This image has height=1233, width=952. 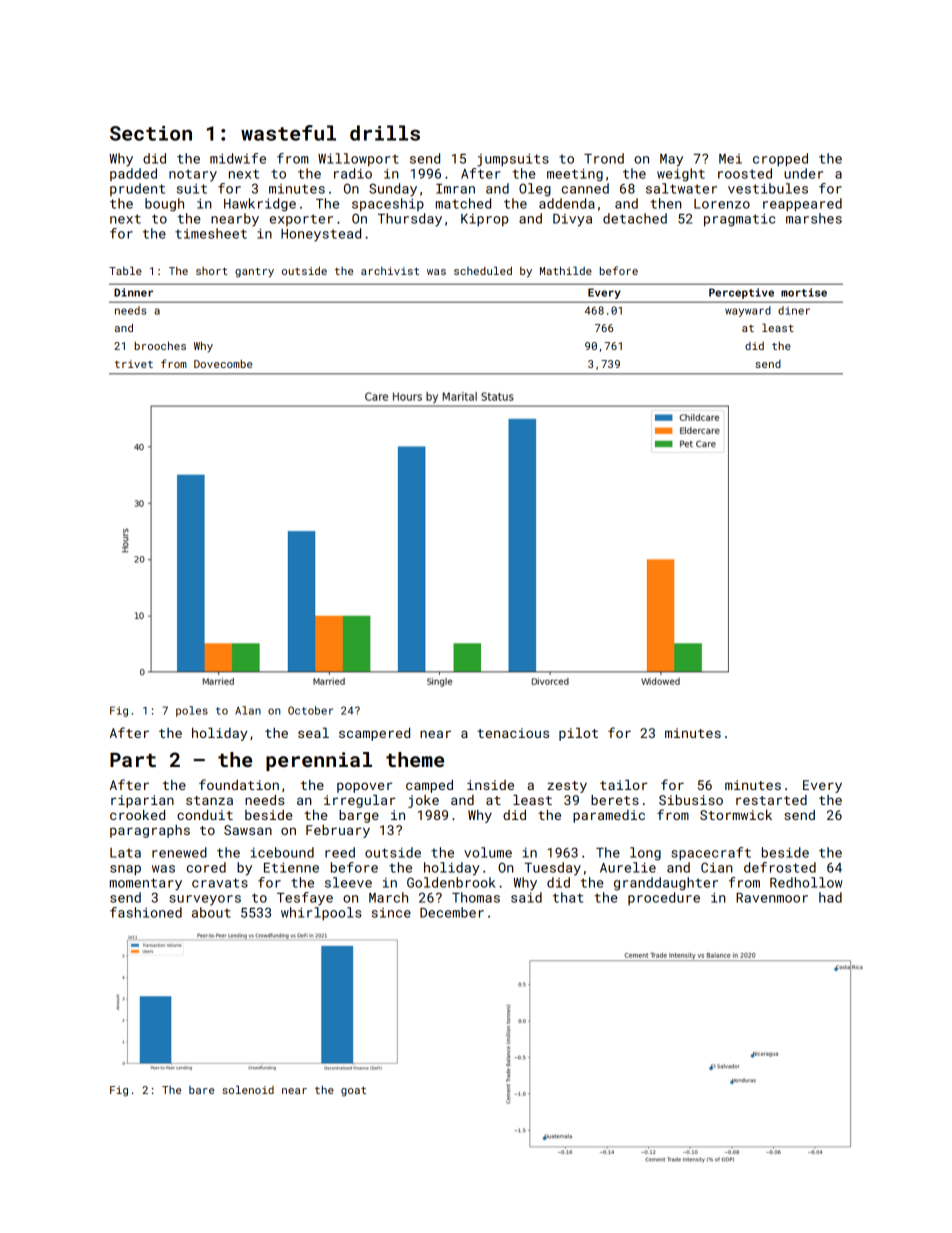 I want to click on trivet, so click(x=134, y=364).
